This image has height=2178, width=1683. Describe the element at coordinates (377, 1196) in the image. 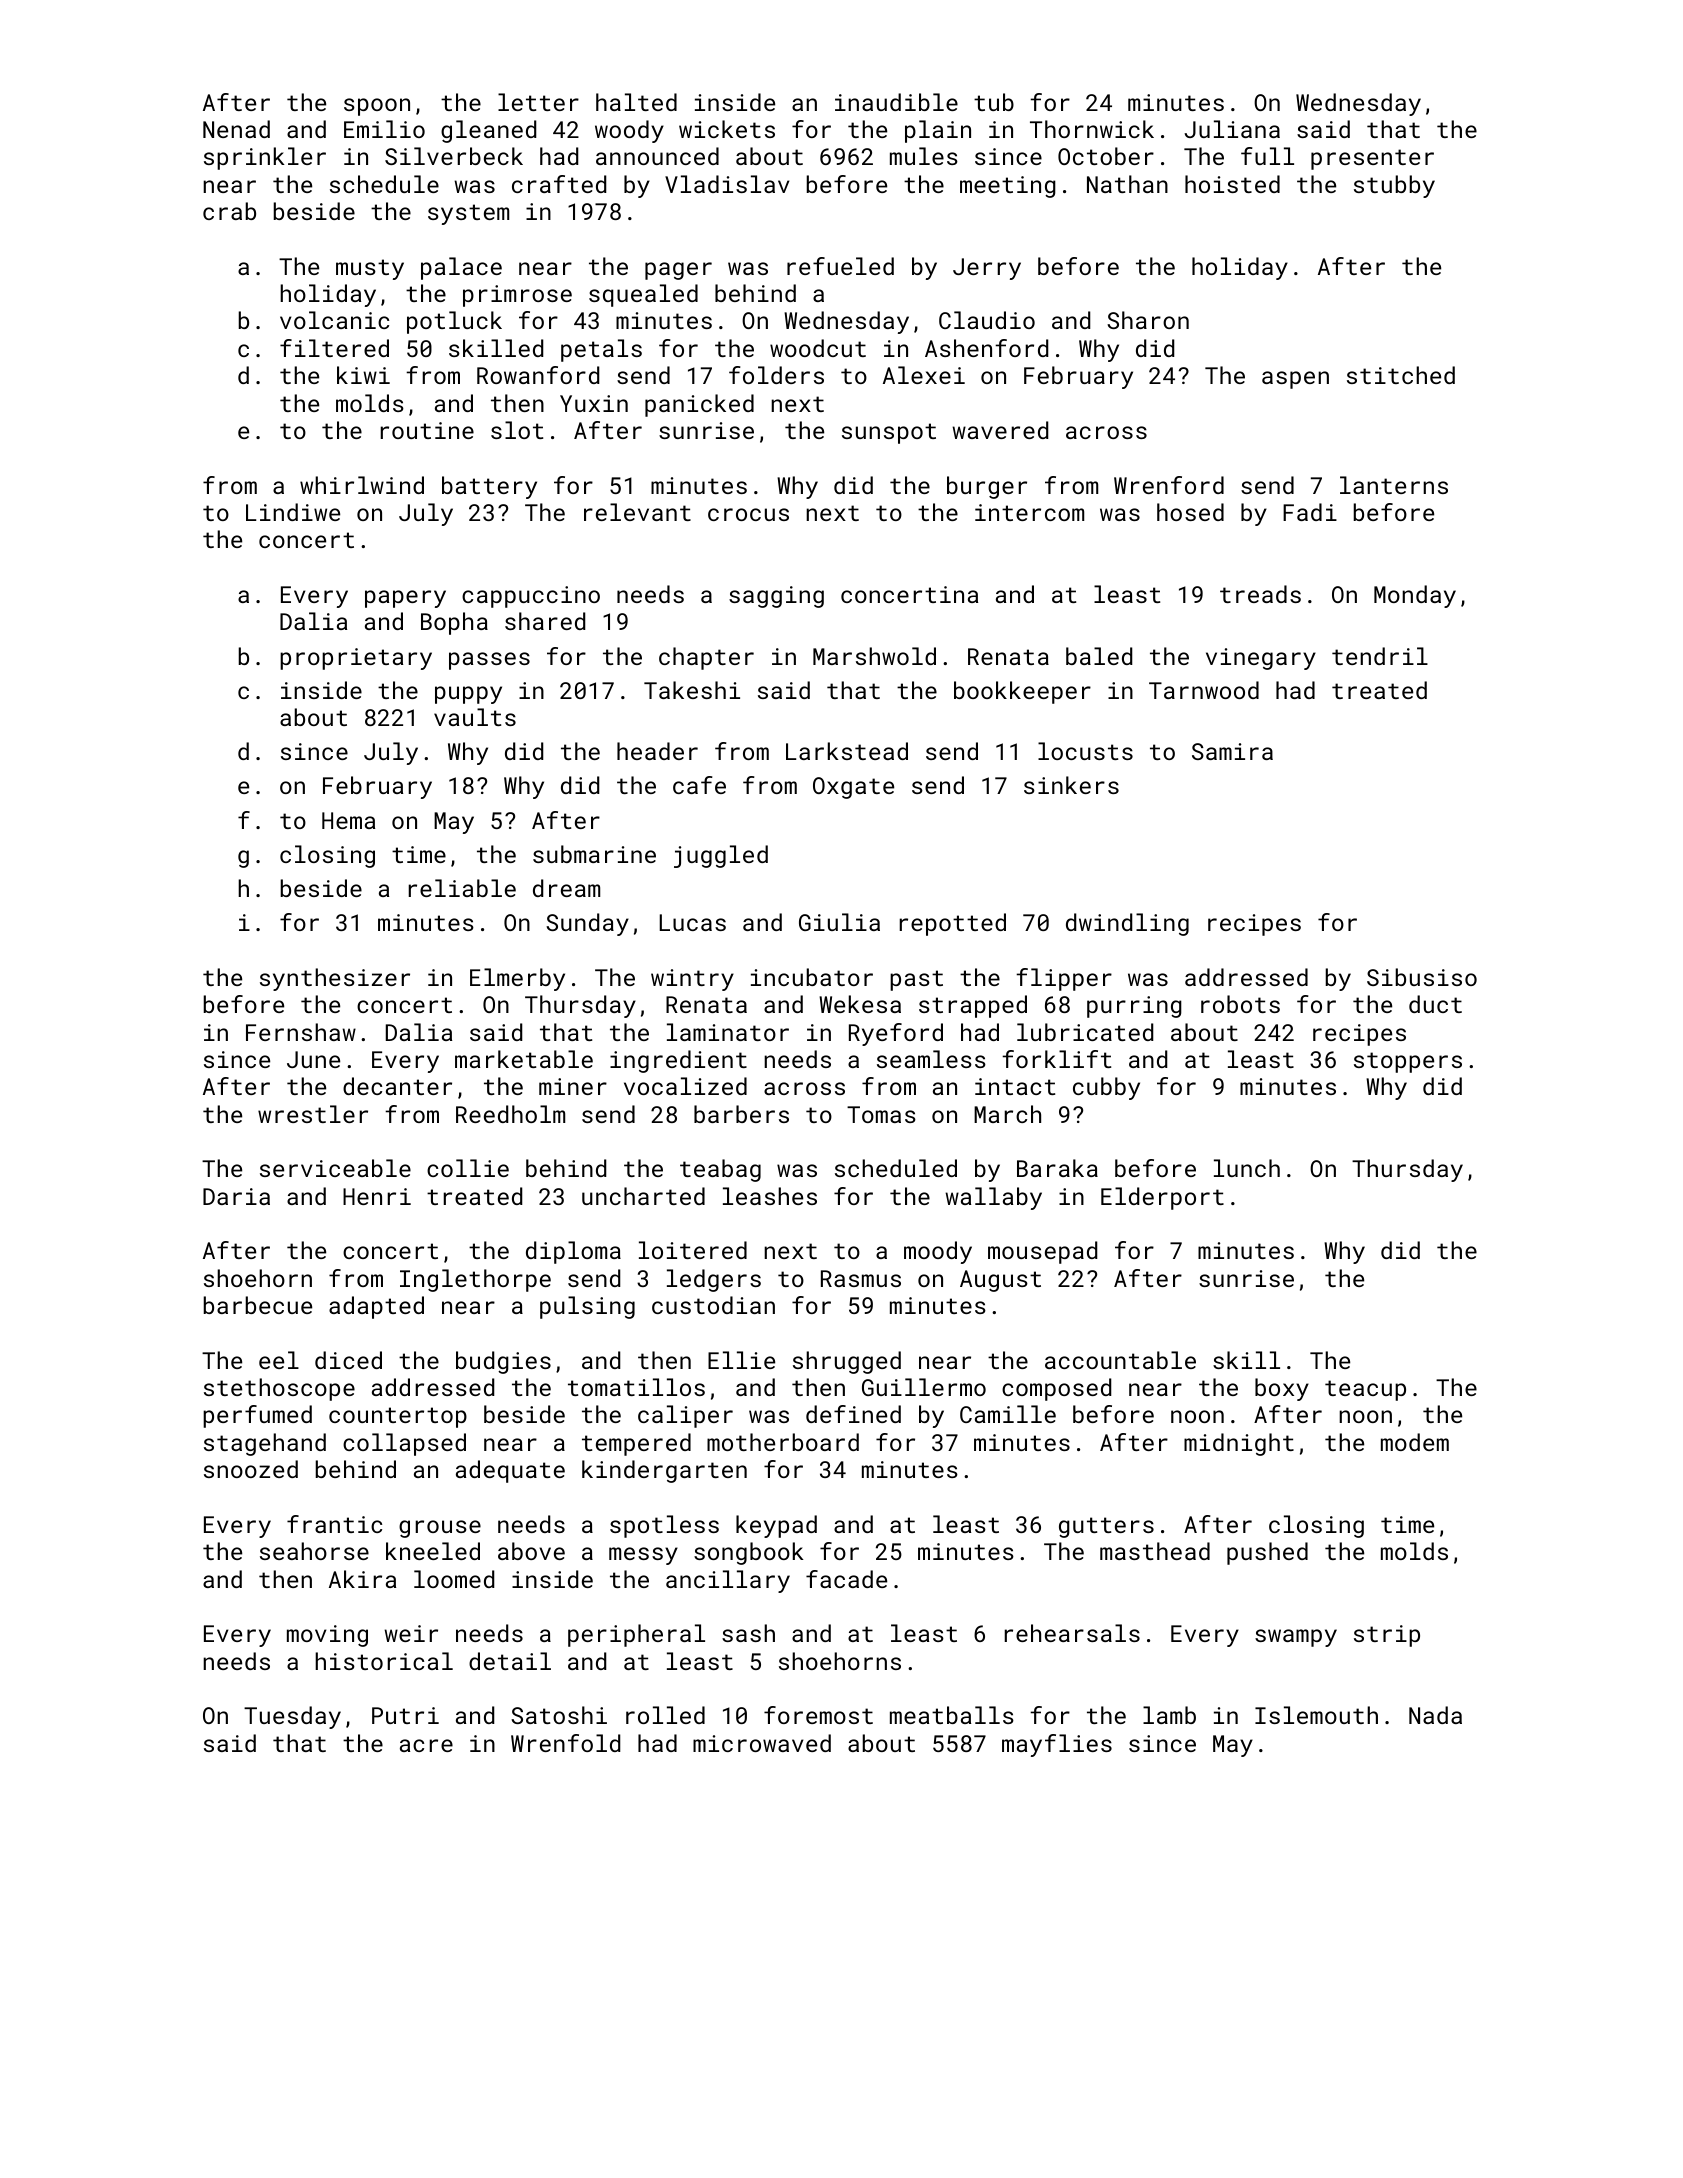

I see `Henri` at that location.
